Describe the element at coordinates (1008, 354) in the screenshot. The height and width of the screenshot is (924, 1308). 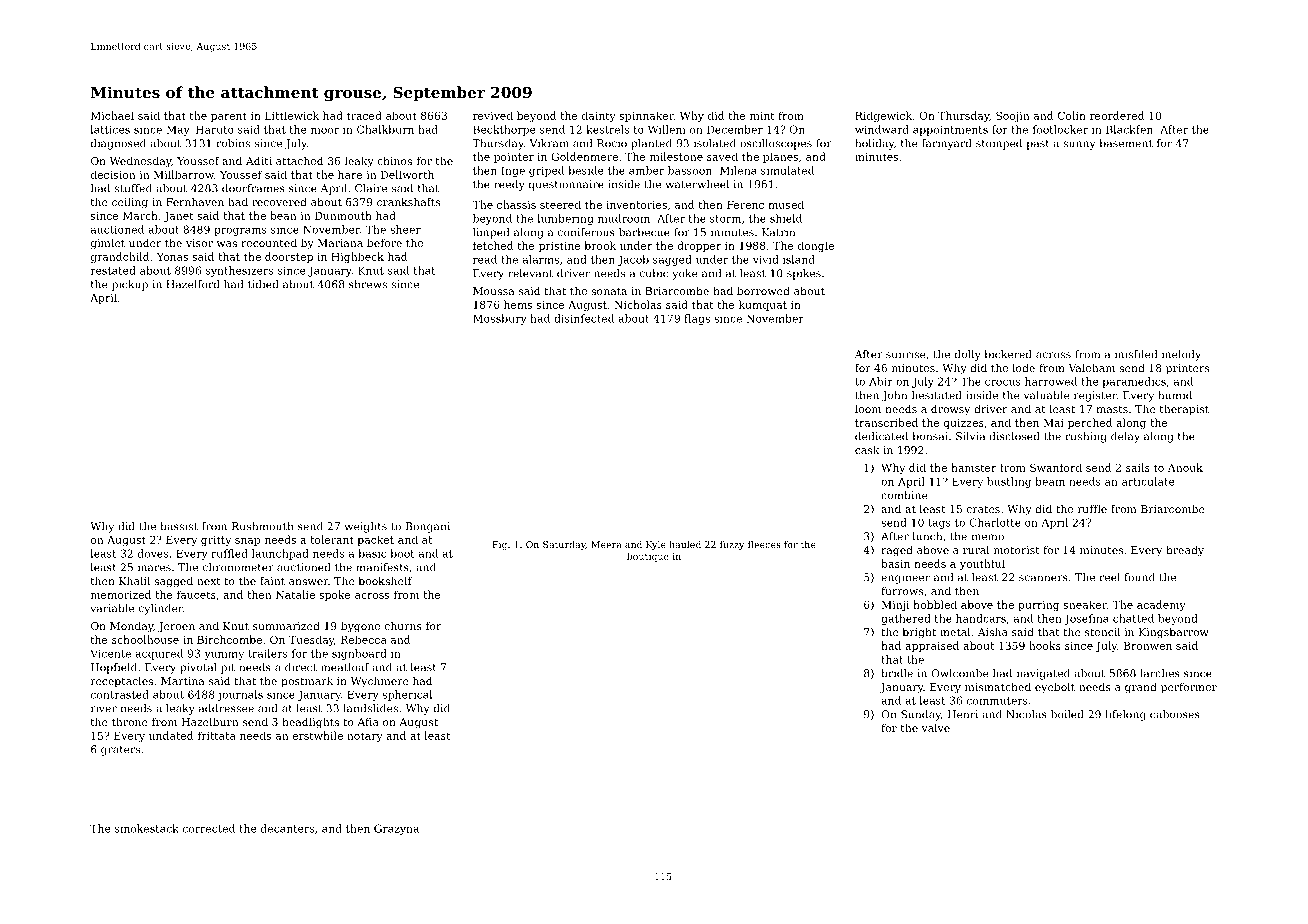
I see `bickered` at that location.
